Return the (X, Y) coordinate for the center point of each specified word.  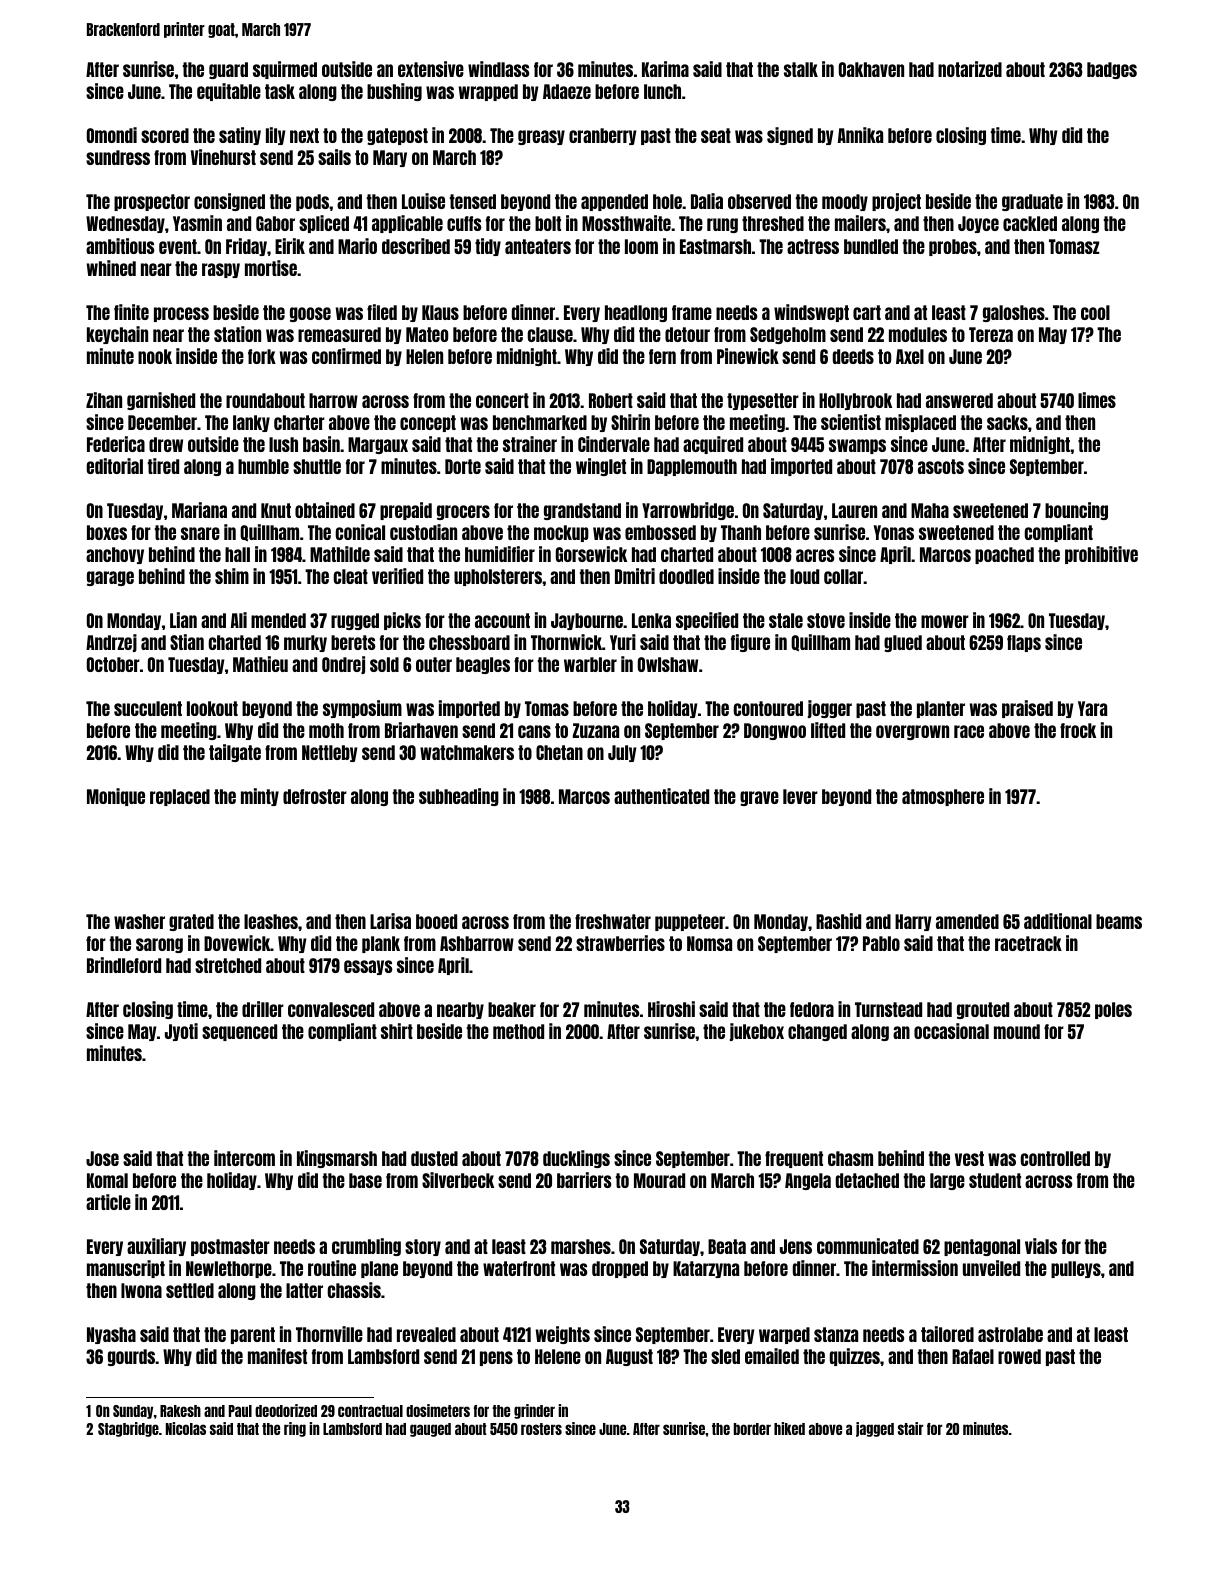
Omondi (112, 135)
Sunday (133, 1412)
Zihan (104, 400)
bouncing (1076, 511)
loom (641, 246)
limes (1097, 400)
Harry (913, 922)
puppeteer (690, 922)
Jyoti (181, 1032)
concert (502, 400)
